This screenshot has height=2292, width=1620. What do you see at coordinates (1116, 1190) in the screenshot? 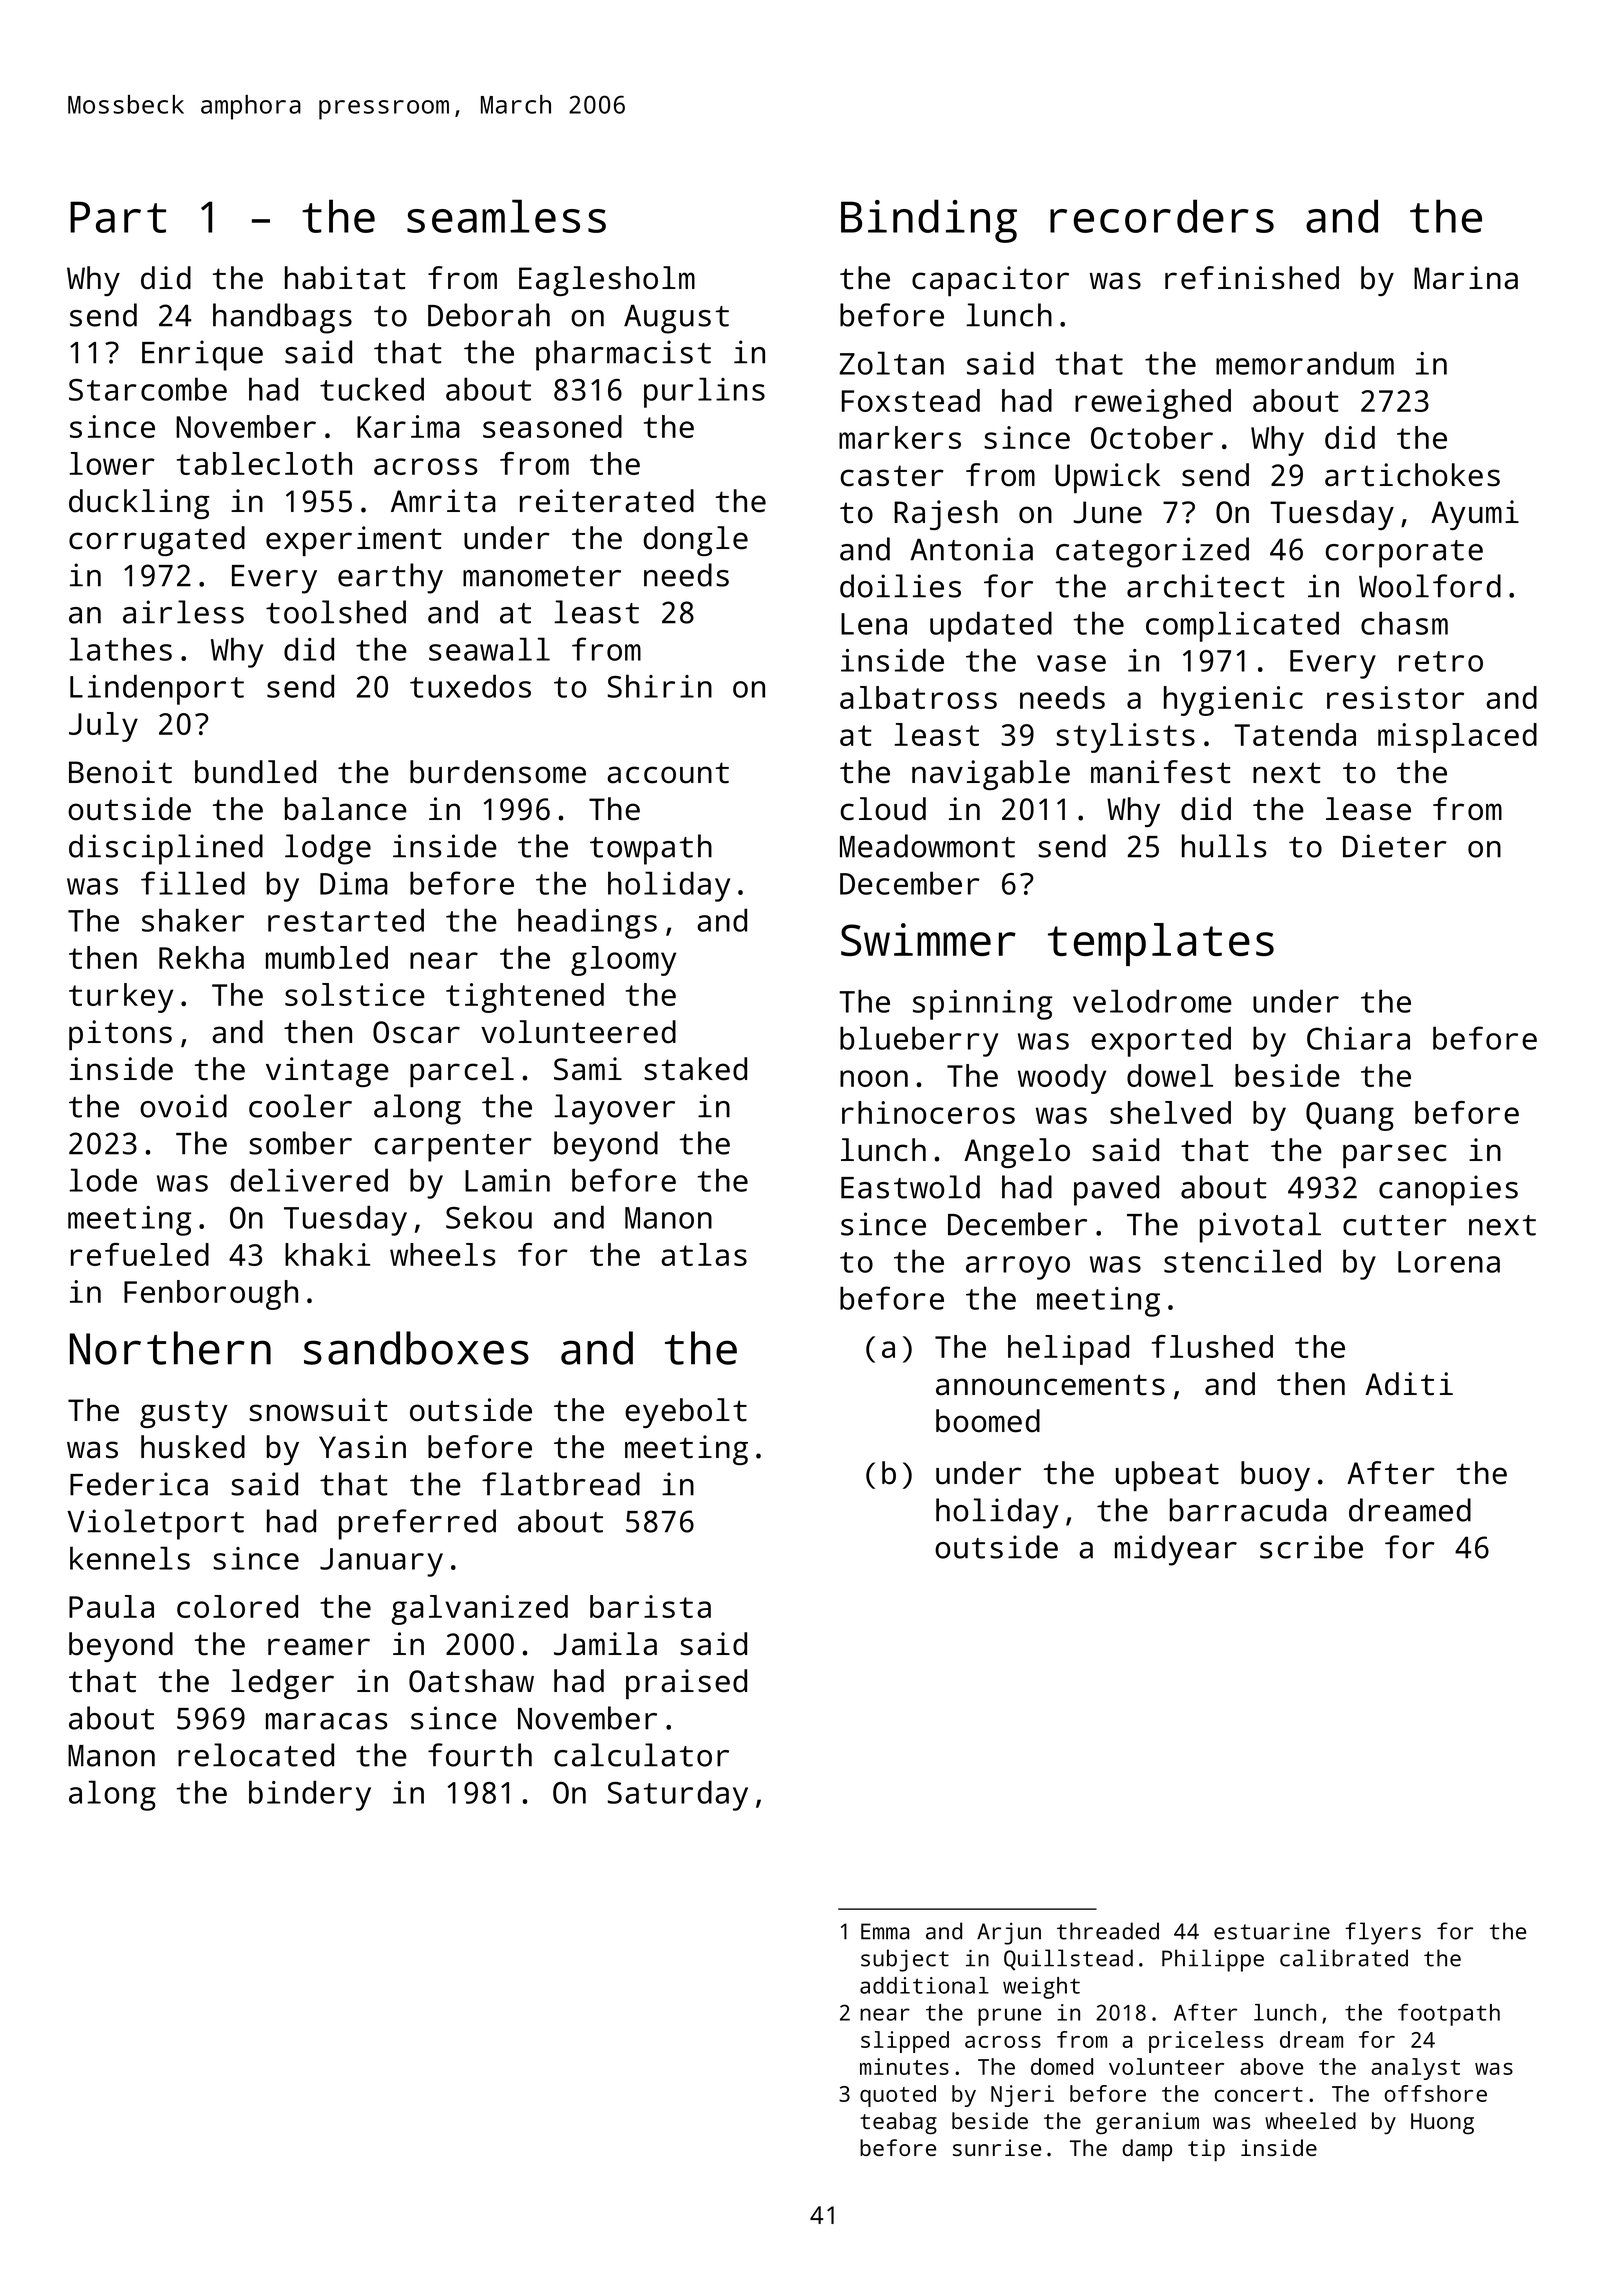
I see `paved` at bounding box center [1116, 1190].
